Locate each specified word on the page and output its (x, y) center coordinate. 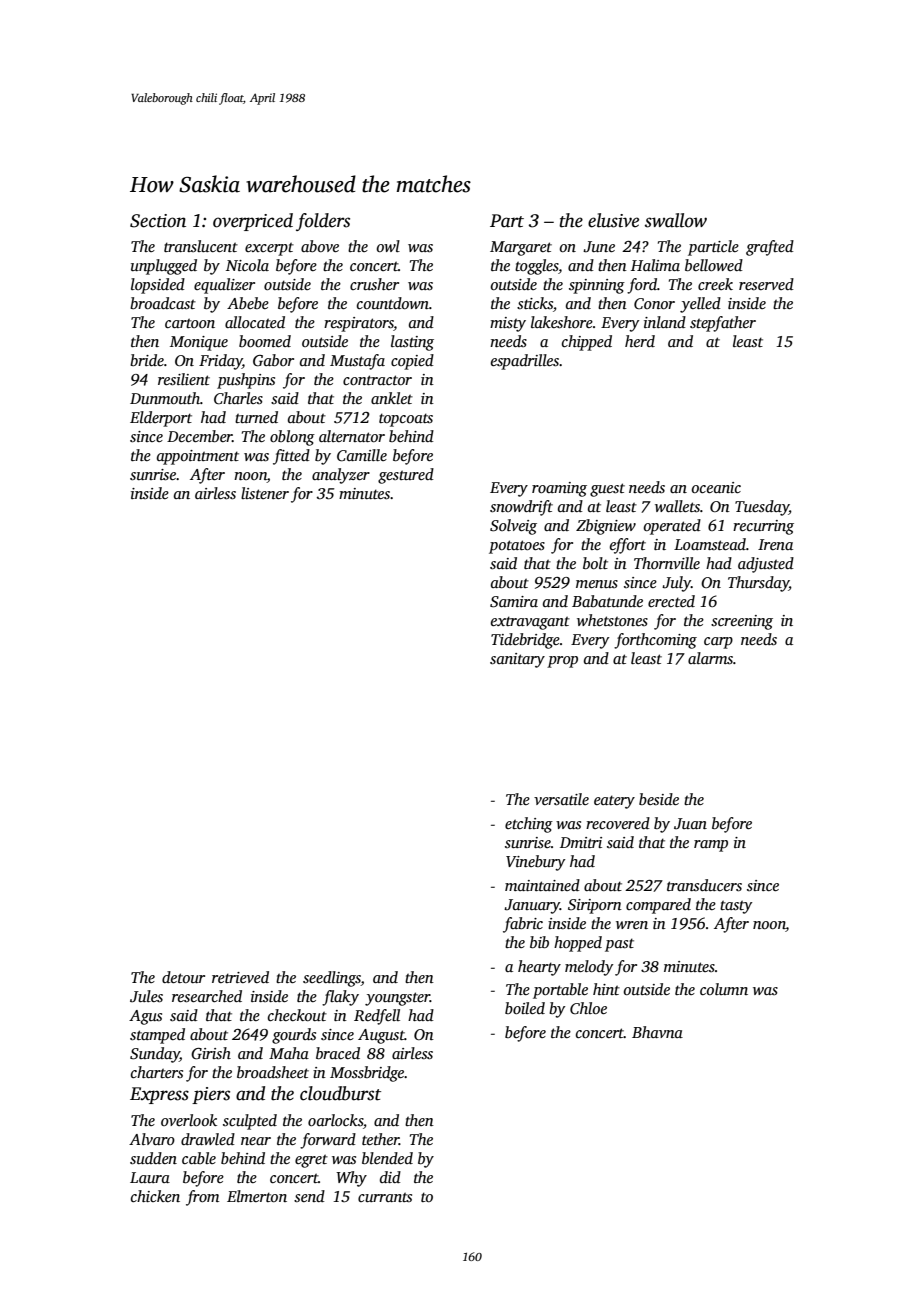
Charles (238, 398)
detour (183, 977)
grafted (770, 248)
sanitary (517, 660)
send (309, 1196)
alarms (710, 658)
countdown (393, 303)
